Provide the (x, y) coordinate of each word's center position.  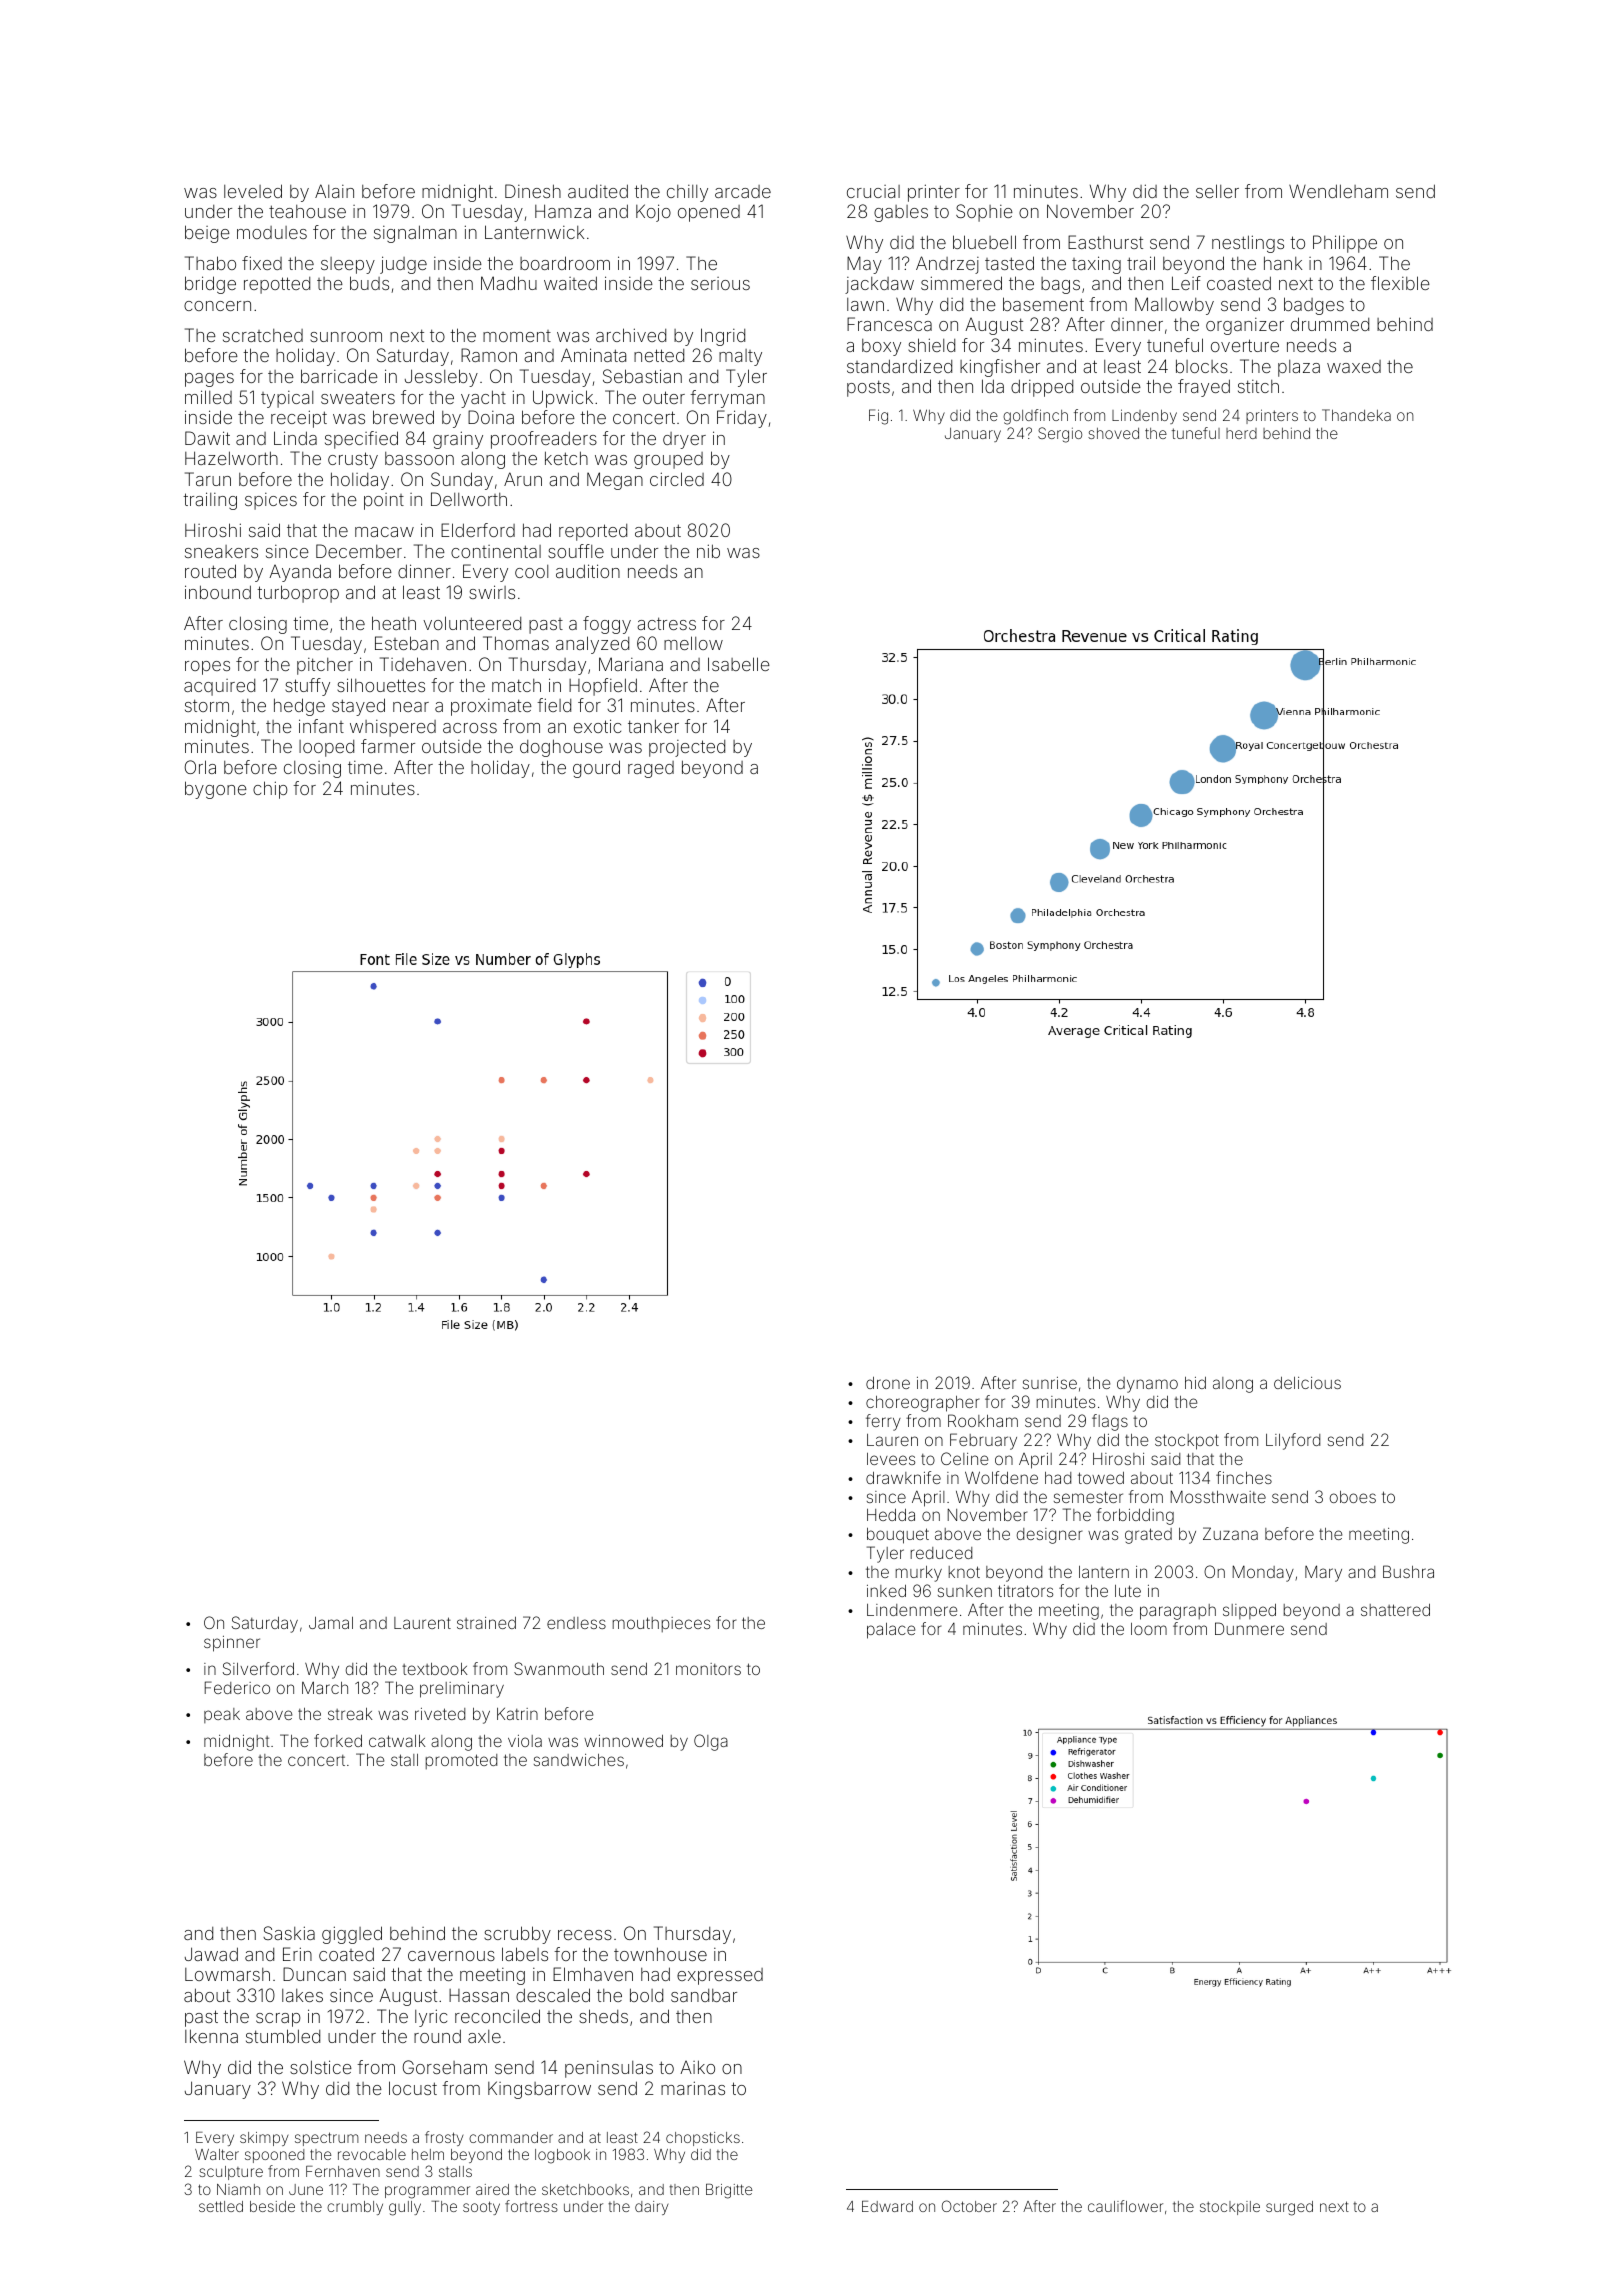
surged (1289, 2208)
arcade (743, 191)
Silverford (258, 1668)
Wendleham (1338, 191)
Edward (887, 2206)
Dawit (207, 438)
